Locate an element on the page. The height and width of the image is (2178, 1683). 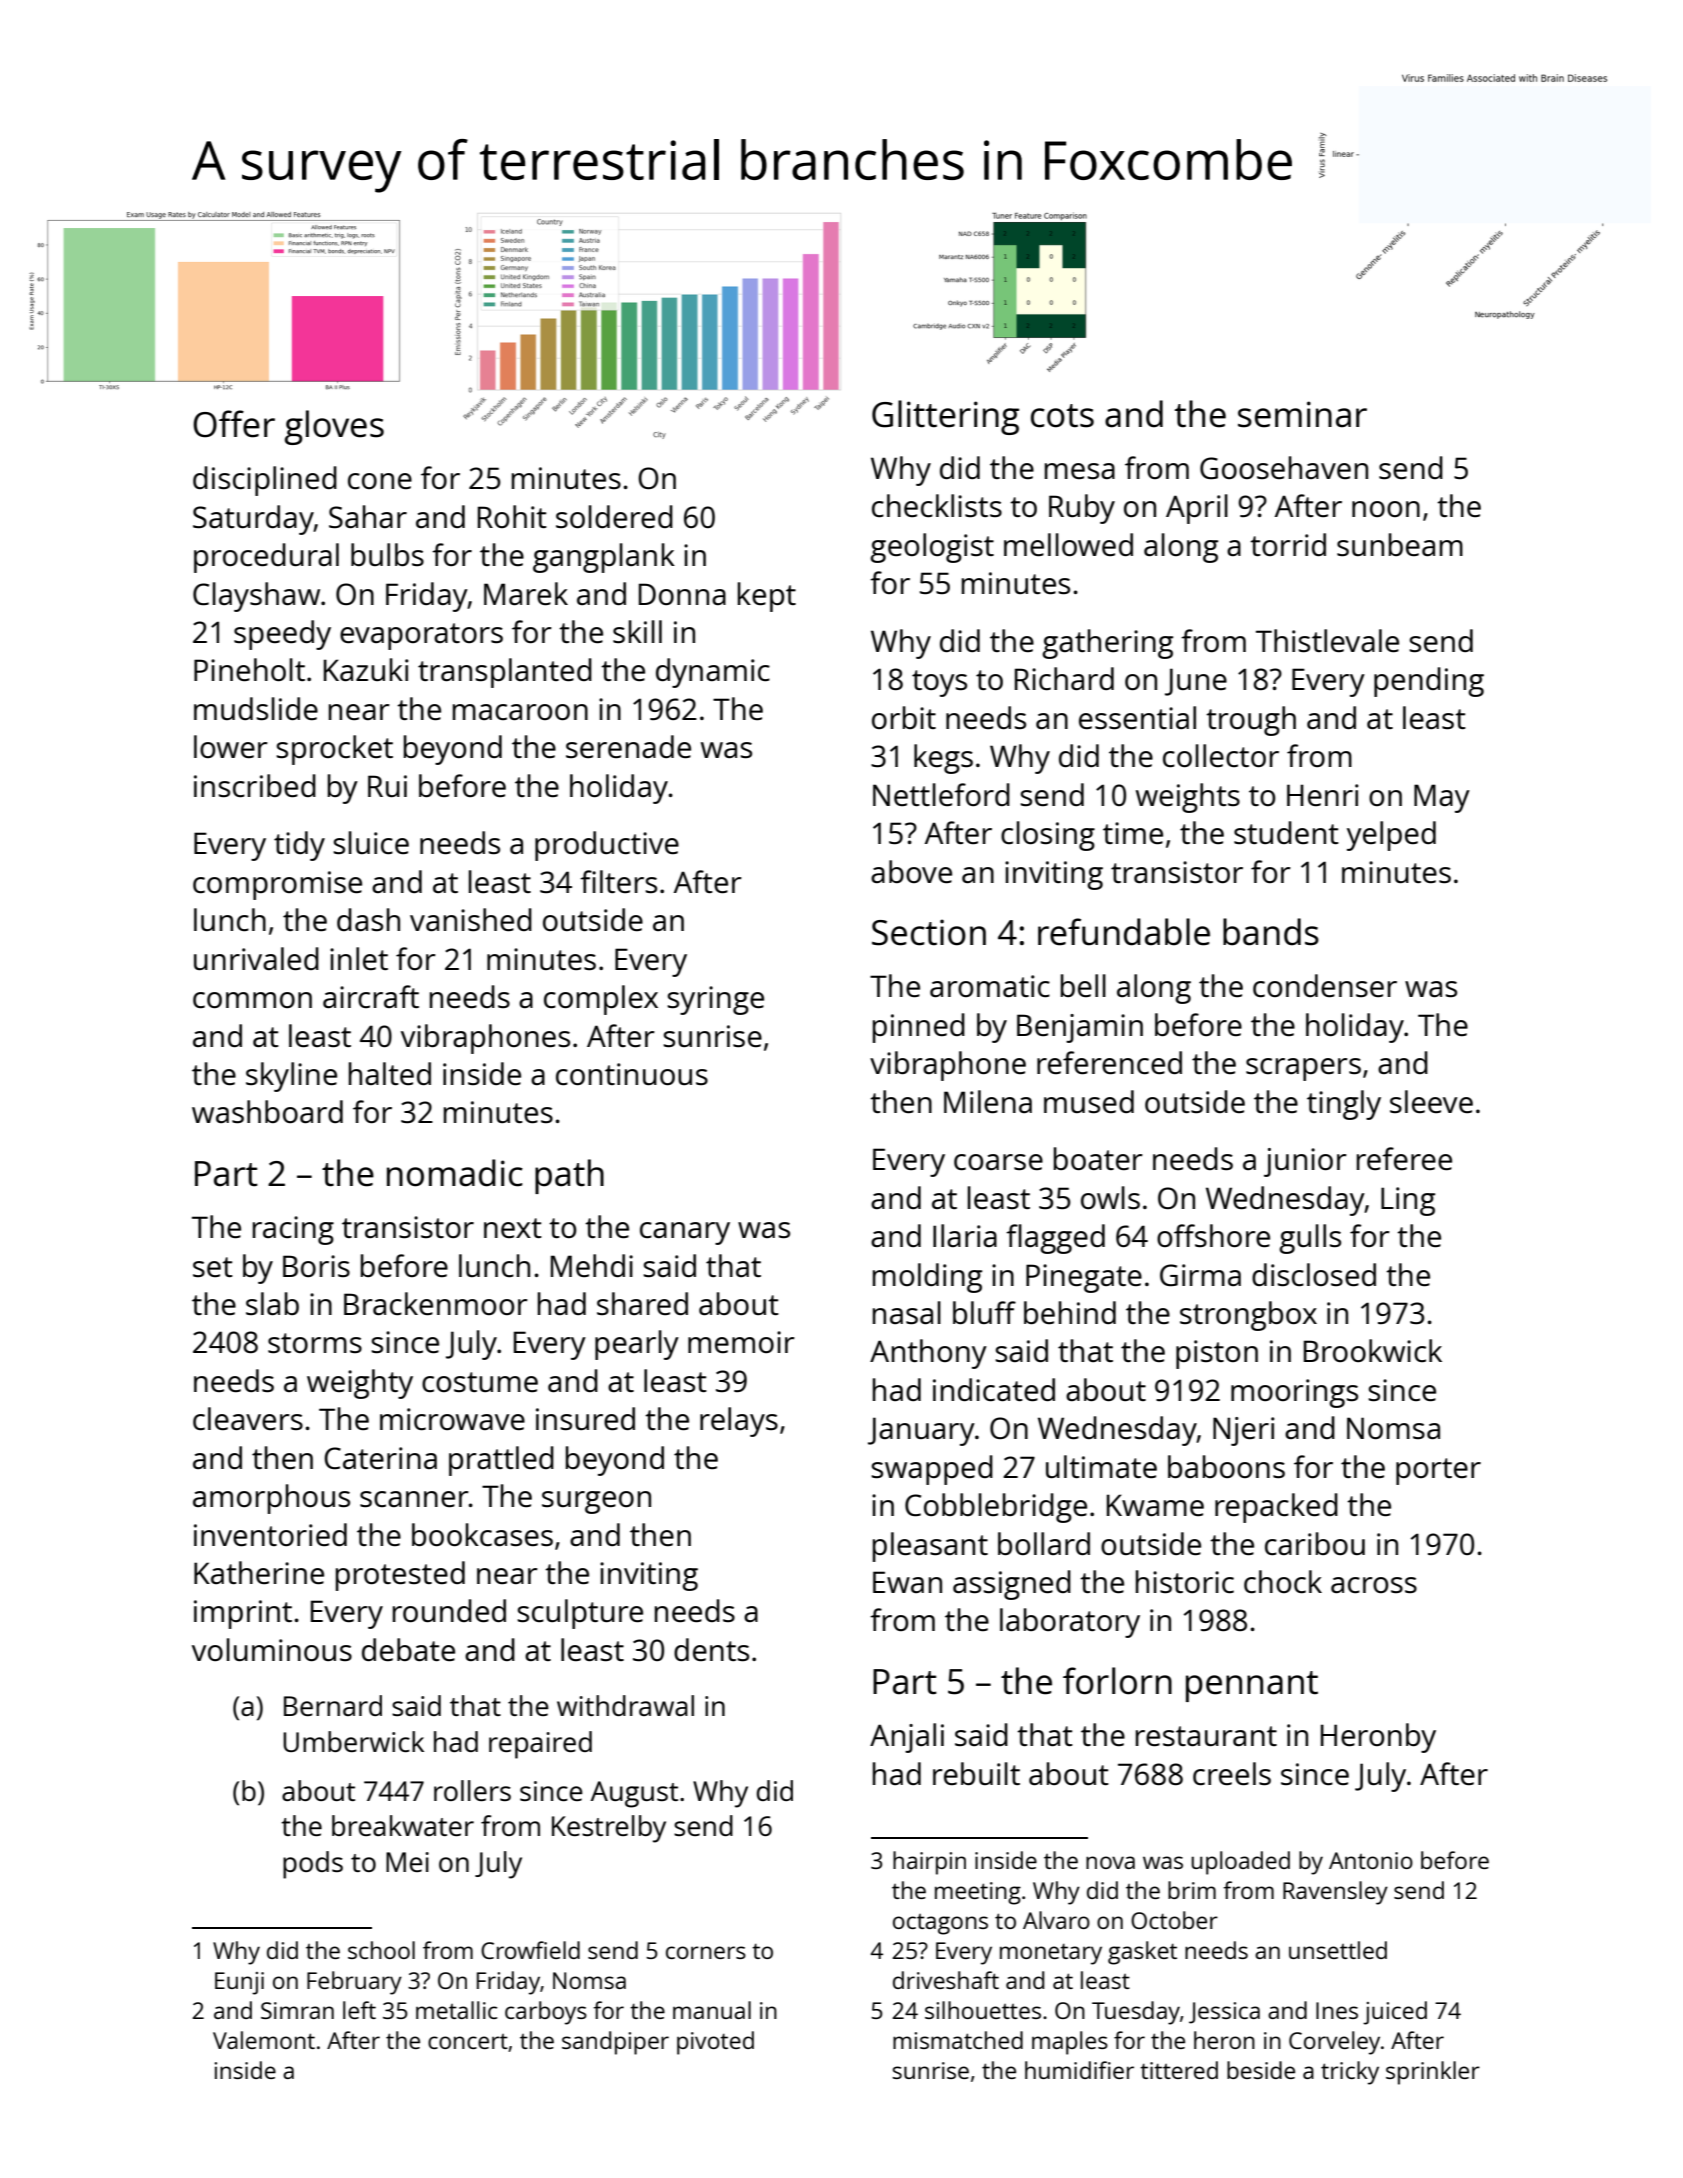
uploaded is located at coordinates (1240, 1863).
